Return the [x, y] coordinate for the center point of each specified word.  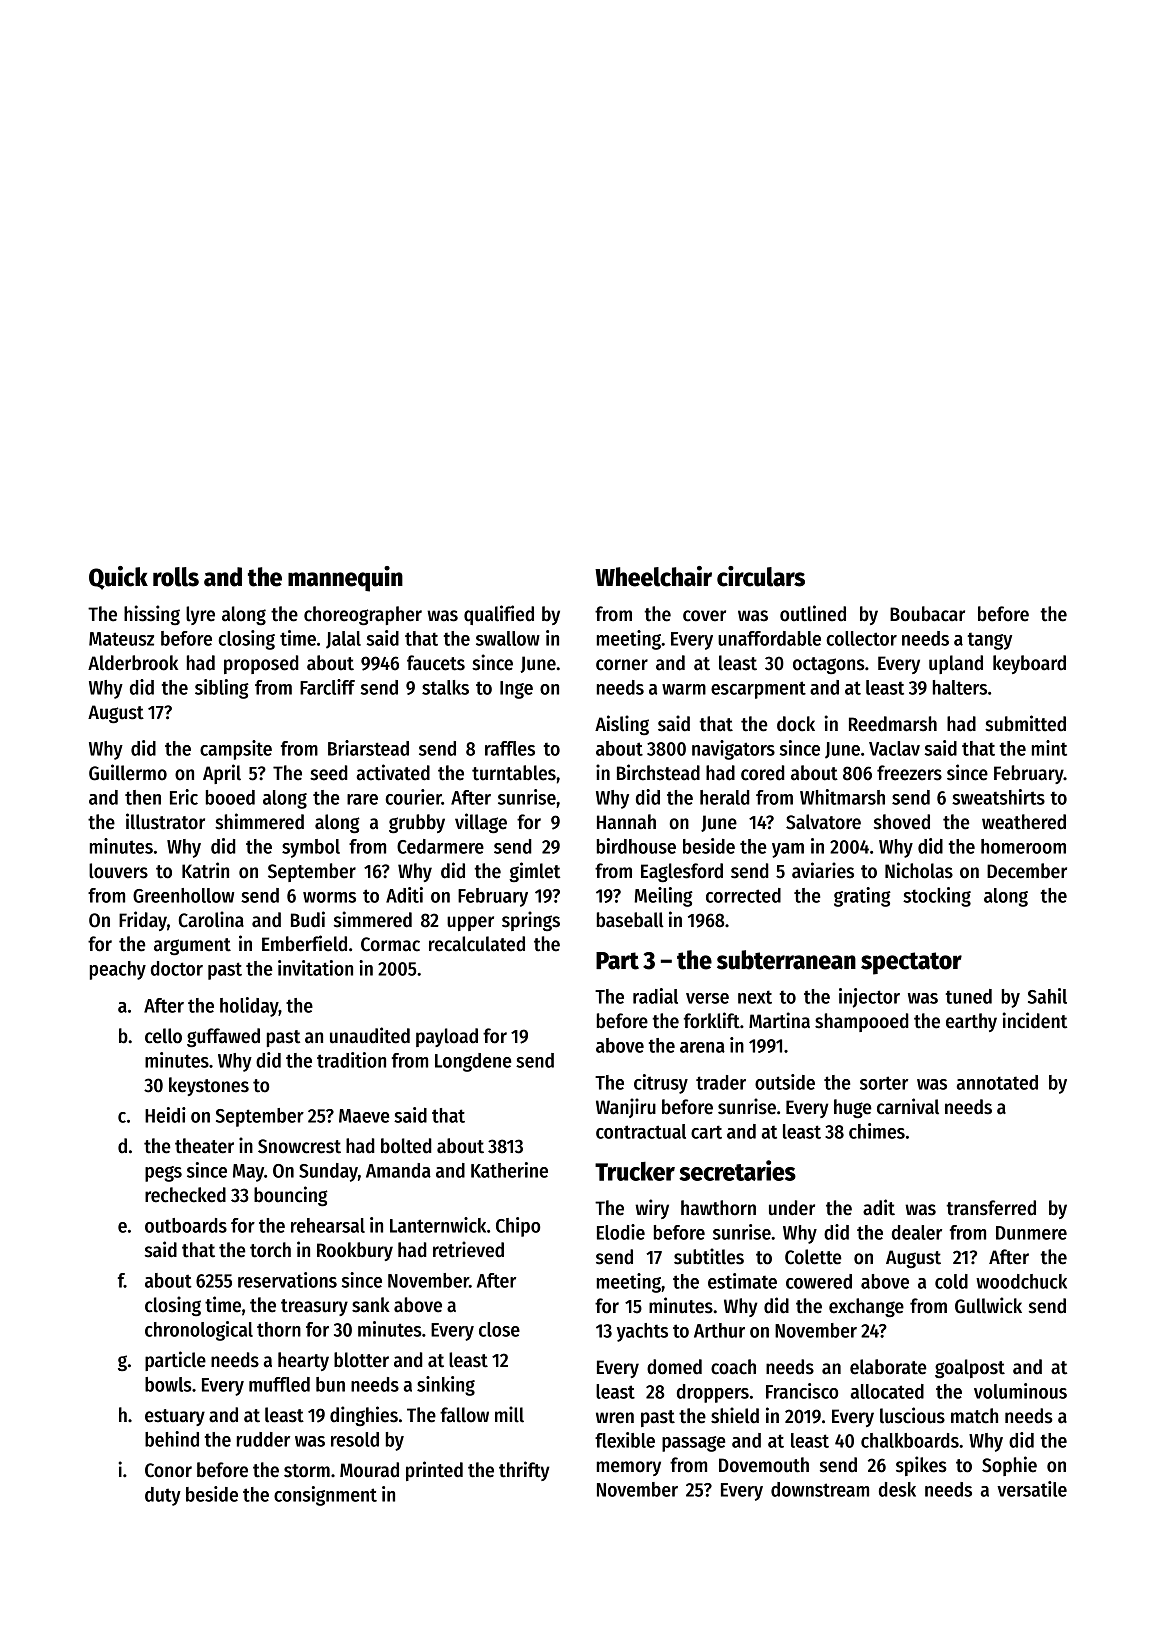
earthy [971, 1022]
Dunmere [1031, 1233]
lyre [200, 615]
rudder [263, 1439]
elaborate [888, 1367]
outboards [186, 1225]
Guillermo [128, 772]
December [1027, 871]
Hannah [626, 822]
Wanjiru [626, 1108]
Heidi [165, 1115]
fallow [464, 1415]
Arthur [719, 1330]
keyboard [1029, 664]
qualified [499, 615]
